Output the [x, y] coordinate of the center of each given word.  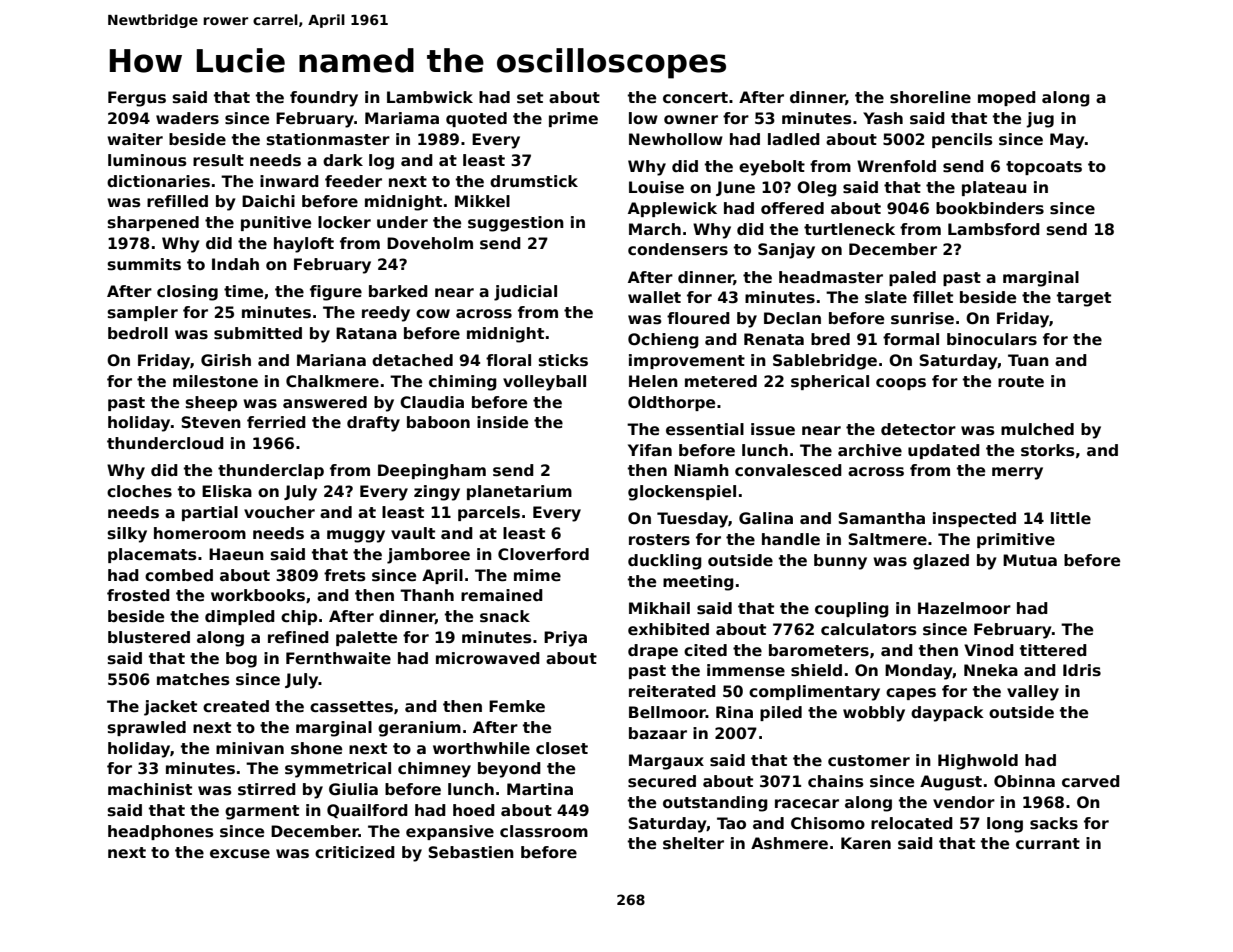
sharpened [153, 223]
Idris [1082, 670]
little [1071, 518]
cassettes [351, 707]
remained [502, 595]
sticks [563, 360]
